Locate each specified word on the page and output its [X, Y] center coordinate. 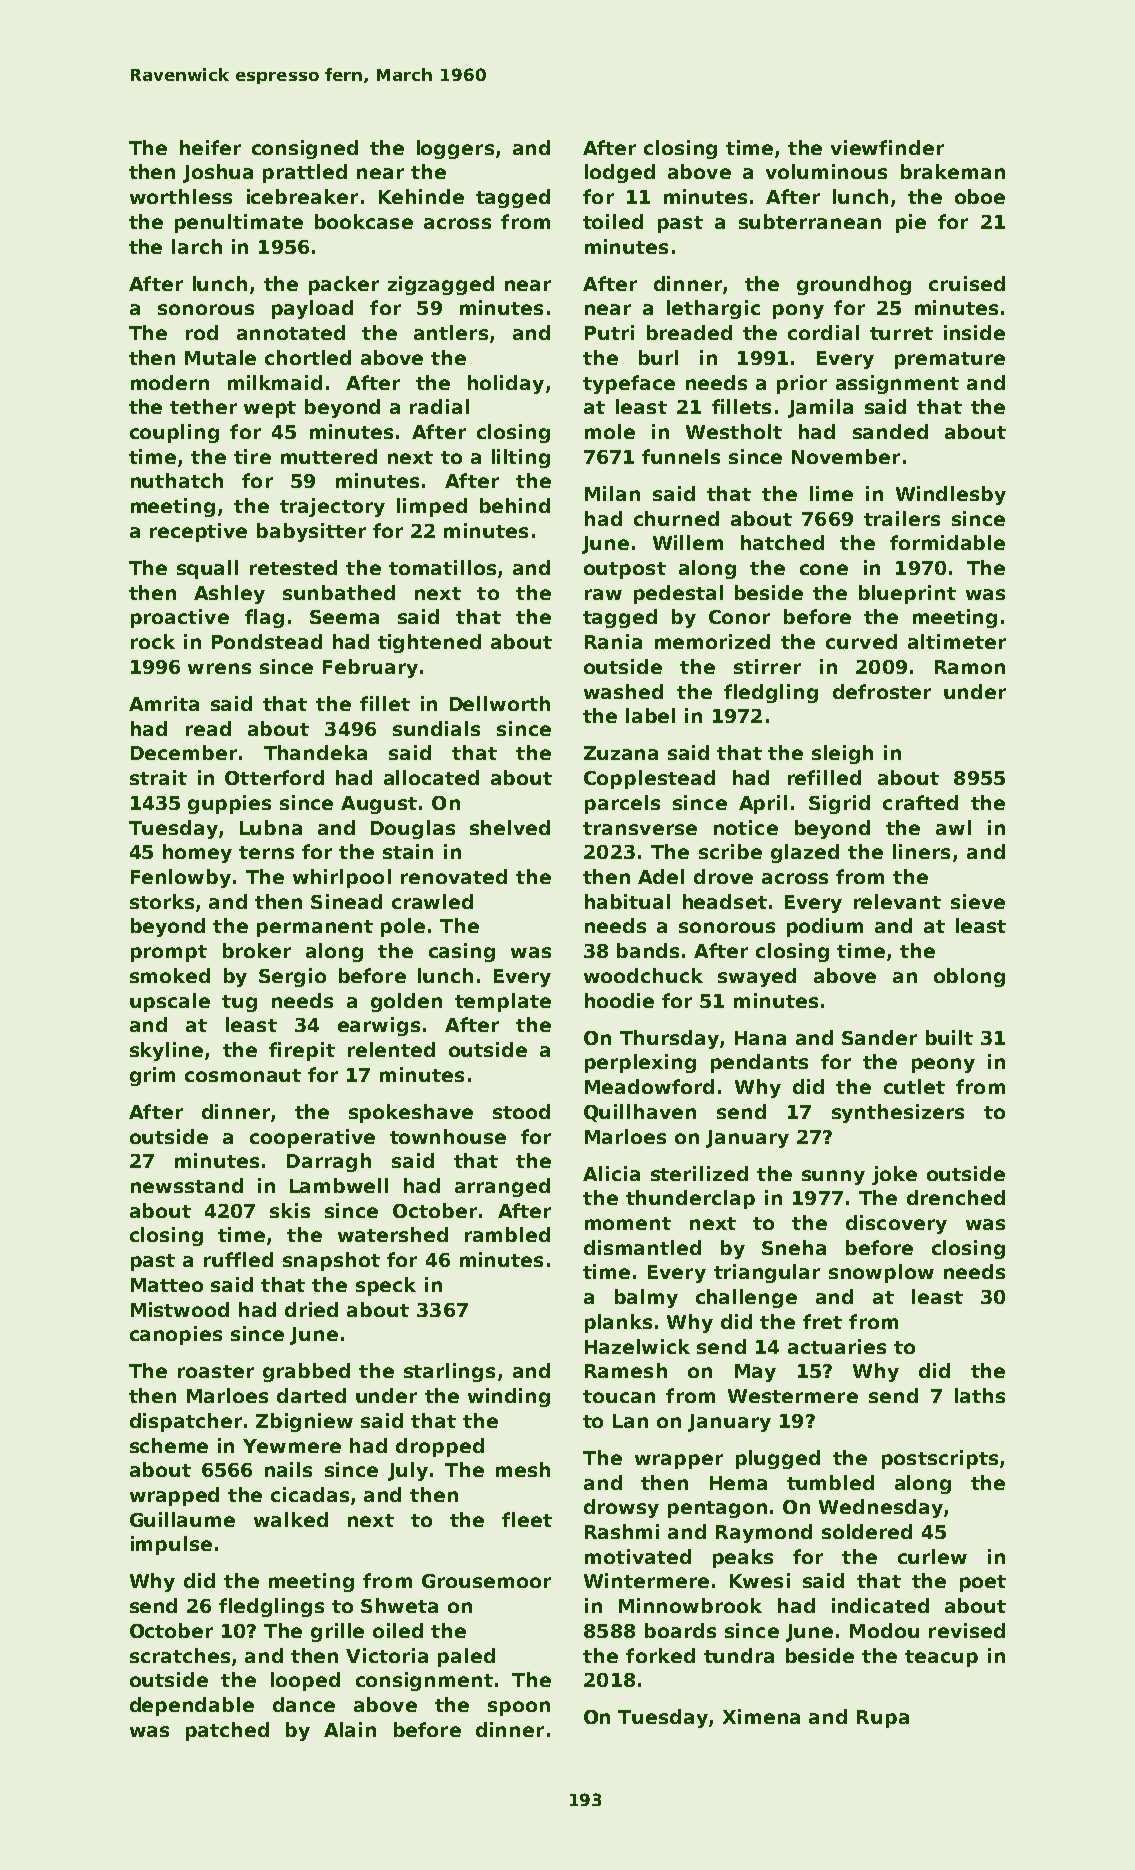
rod [202, 332]
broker [257, 950]
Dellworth [500, 703]
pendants [759, 1063]
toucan [619, 1396]
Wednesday [881, 1508]
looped [305, 1681]
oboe [980, 196]
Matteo [167, 1285]
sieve [978, 901]
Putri [609, 332]
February [370, 668]
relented [391, 1049]
